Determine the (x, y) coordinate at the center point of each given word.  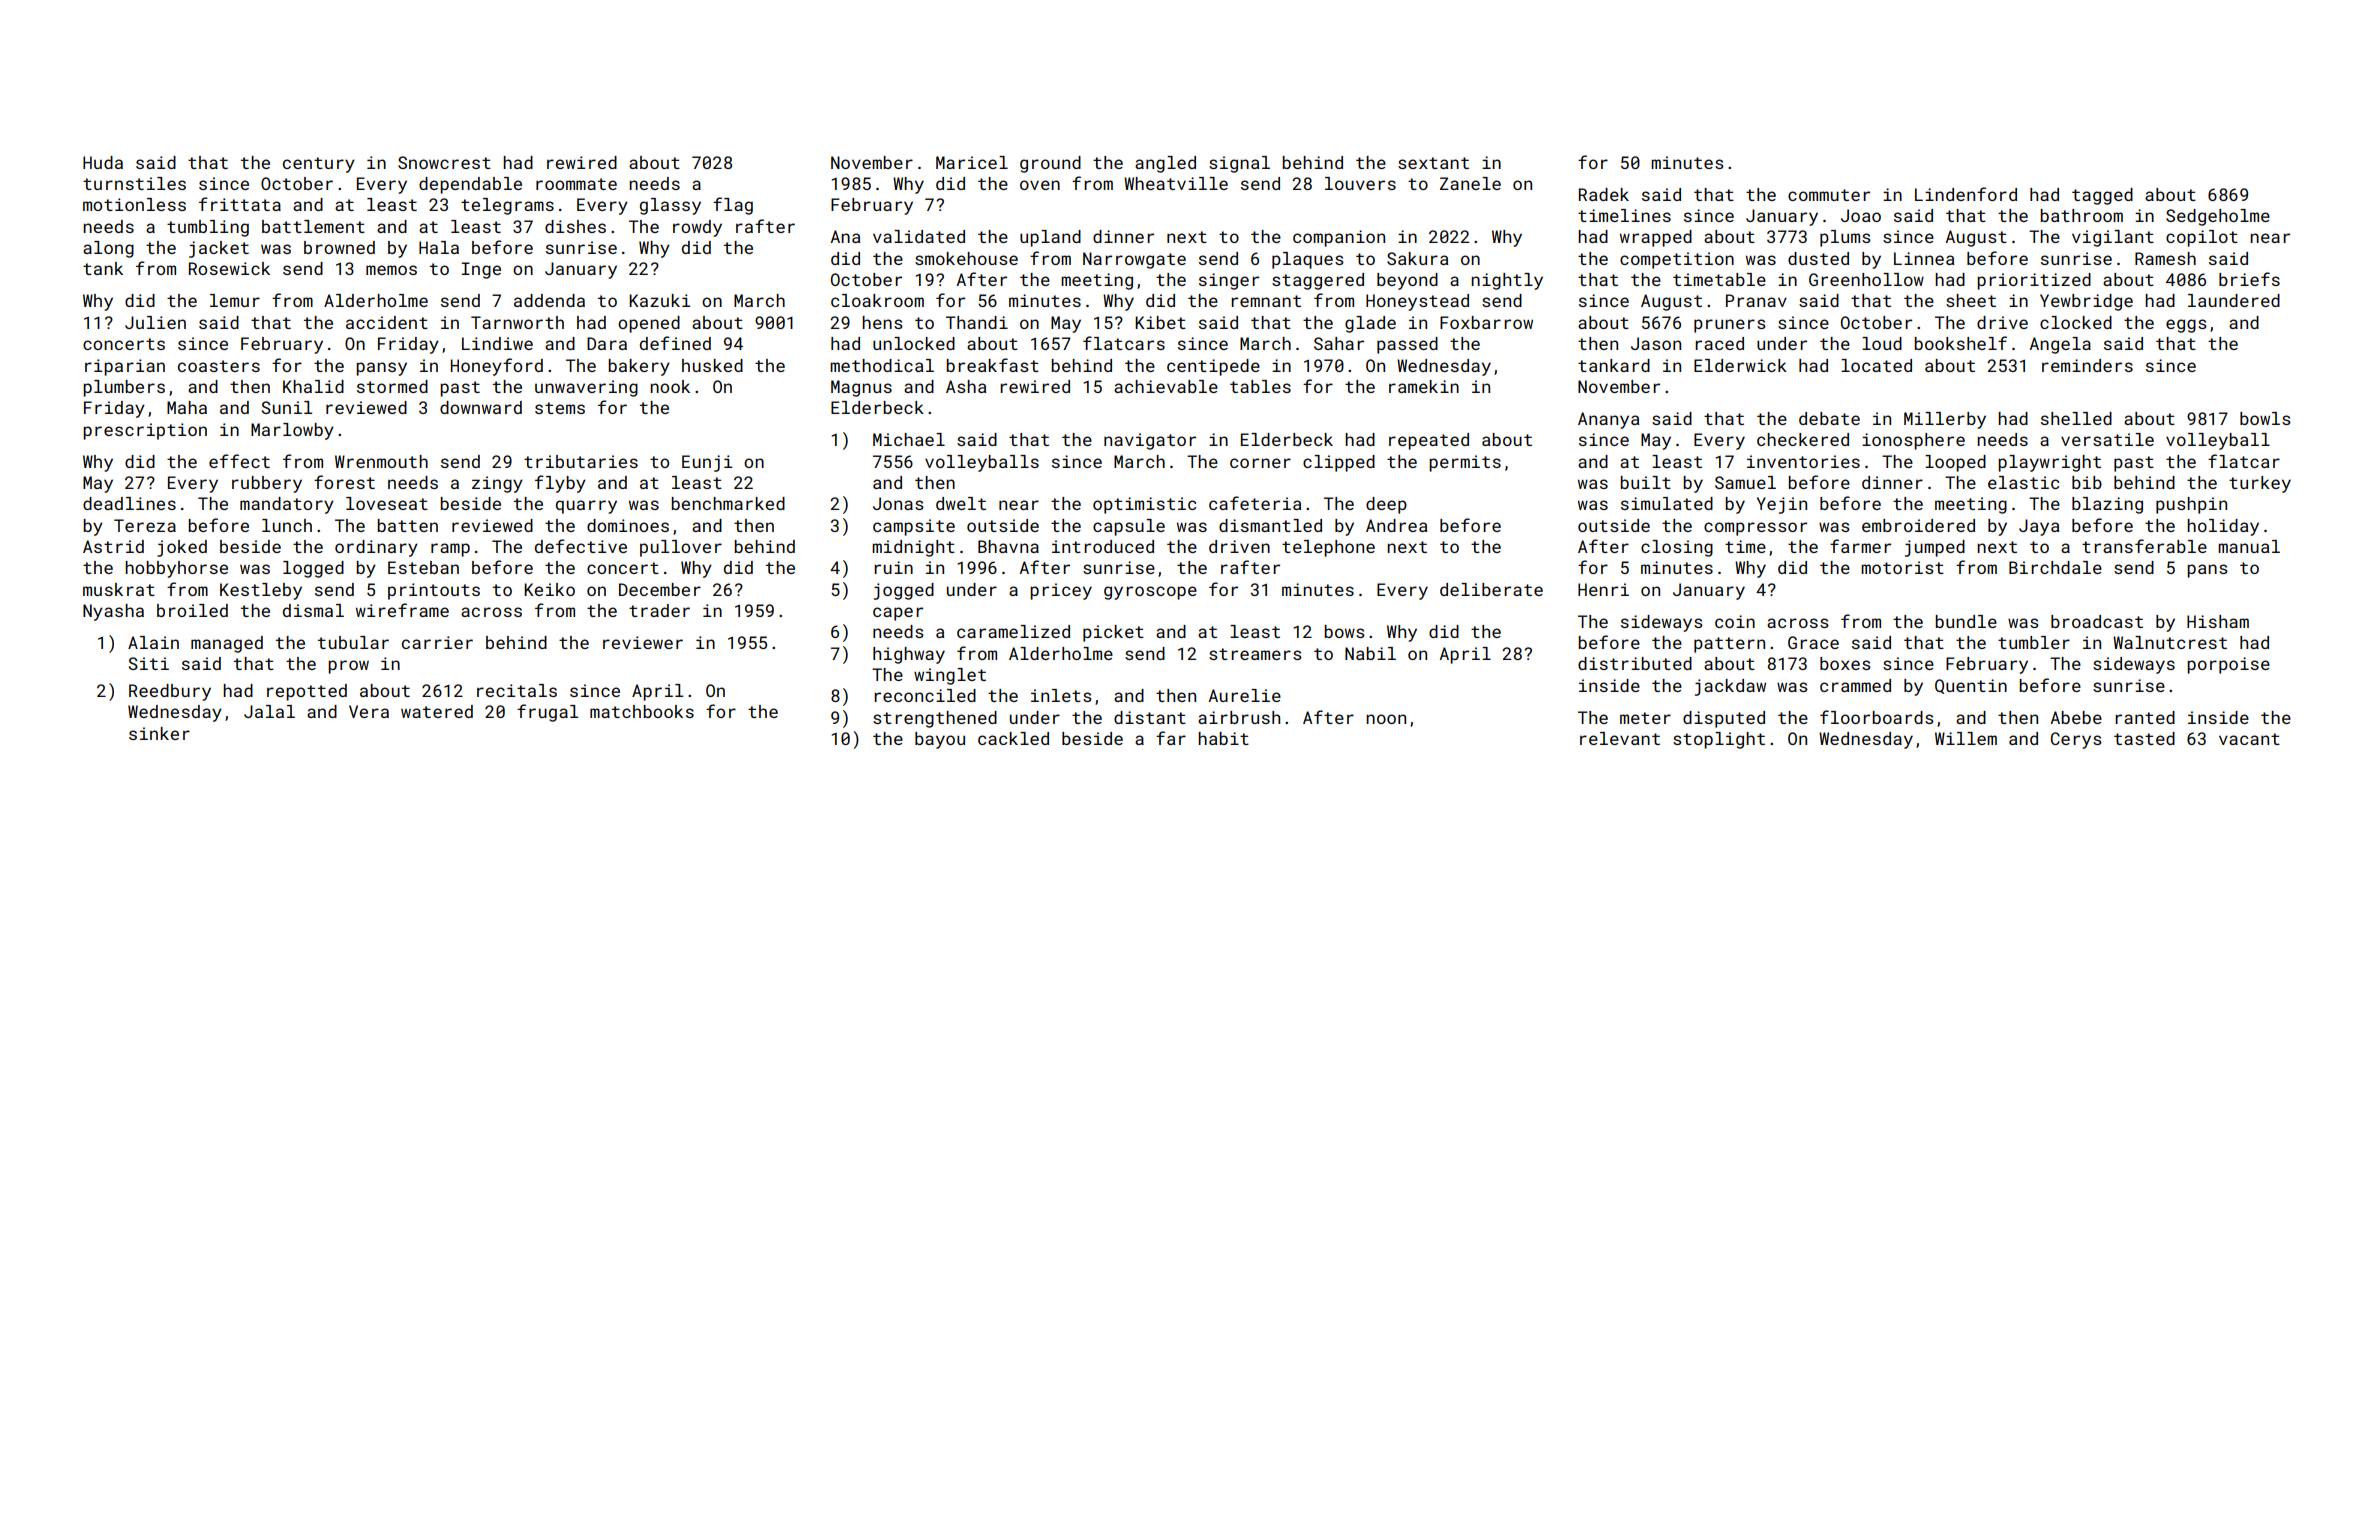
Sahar (1339, 343)
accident (387, 322)
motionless (134, 204)
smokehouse (966, 258)
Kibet (1160, 322)
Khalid (313, 386)
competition (1677, 260)
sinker (159, 733)
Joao (1861, 215)
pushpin (2191, 505)
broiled (192, 610)
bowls (2265, 418)
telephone (1328, 548)
